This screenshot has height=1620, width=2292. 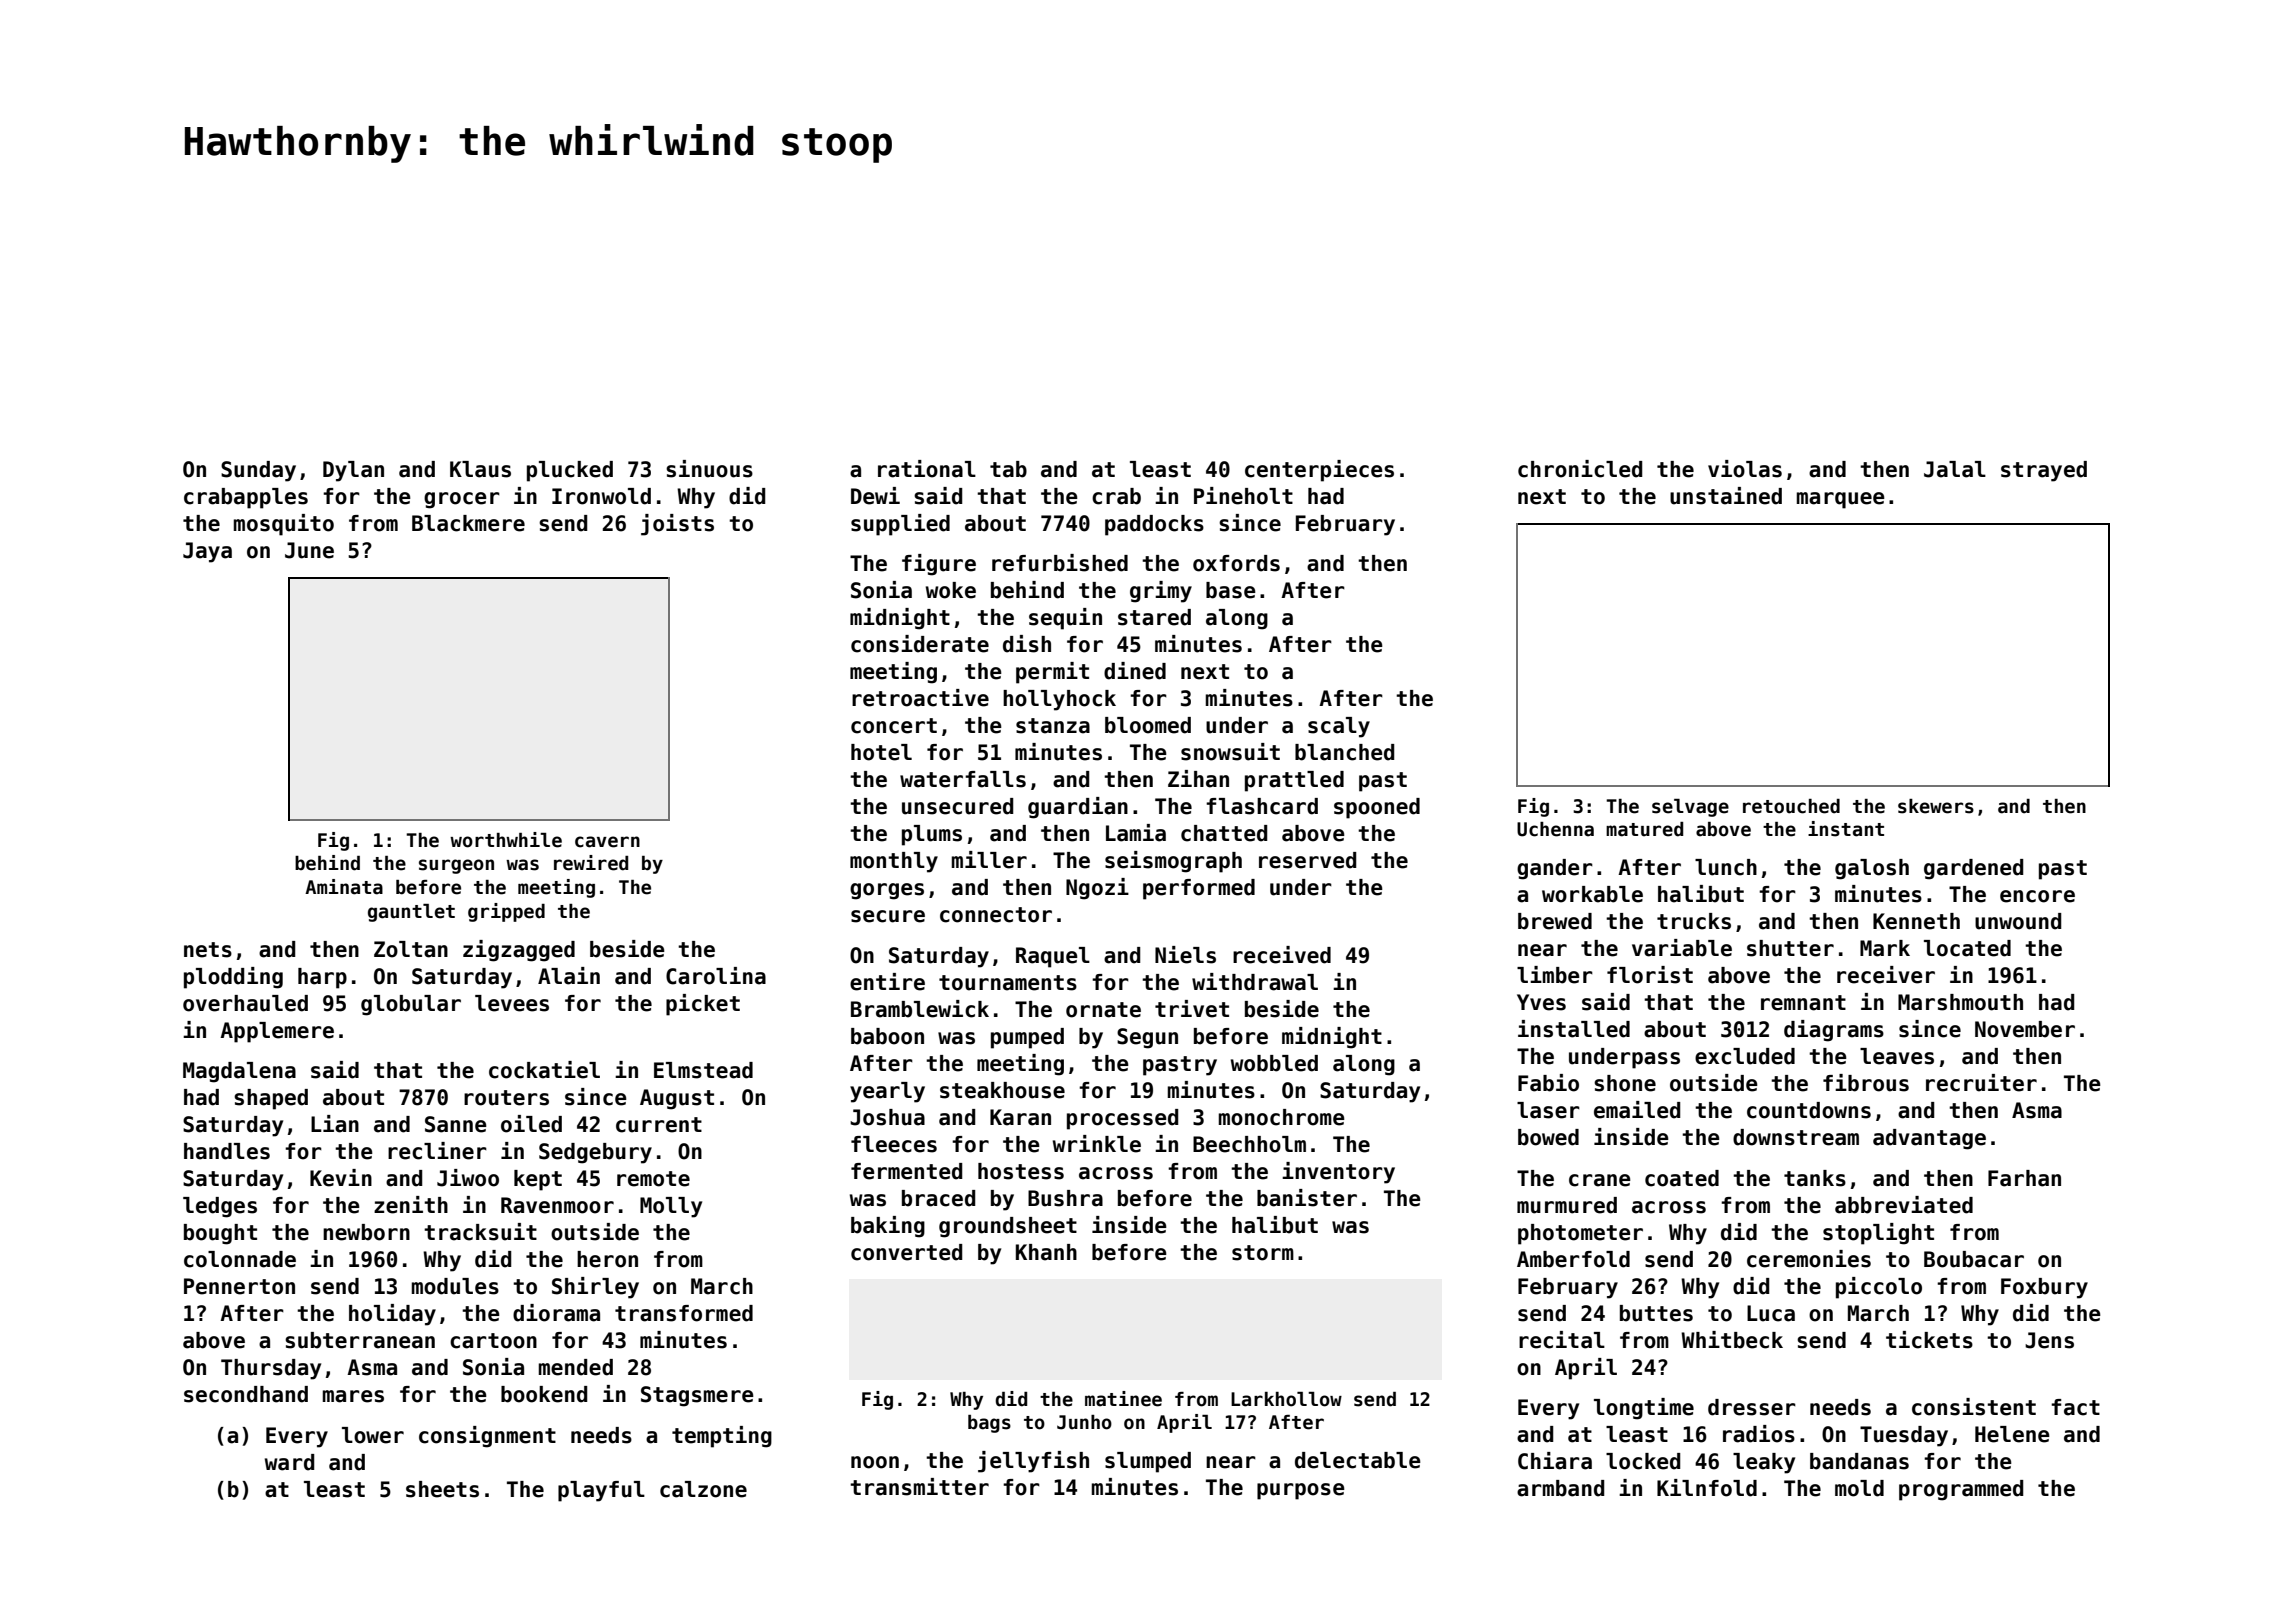 I want to click on lower, so click(x=373, y=1435).
